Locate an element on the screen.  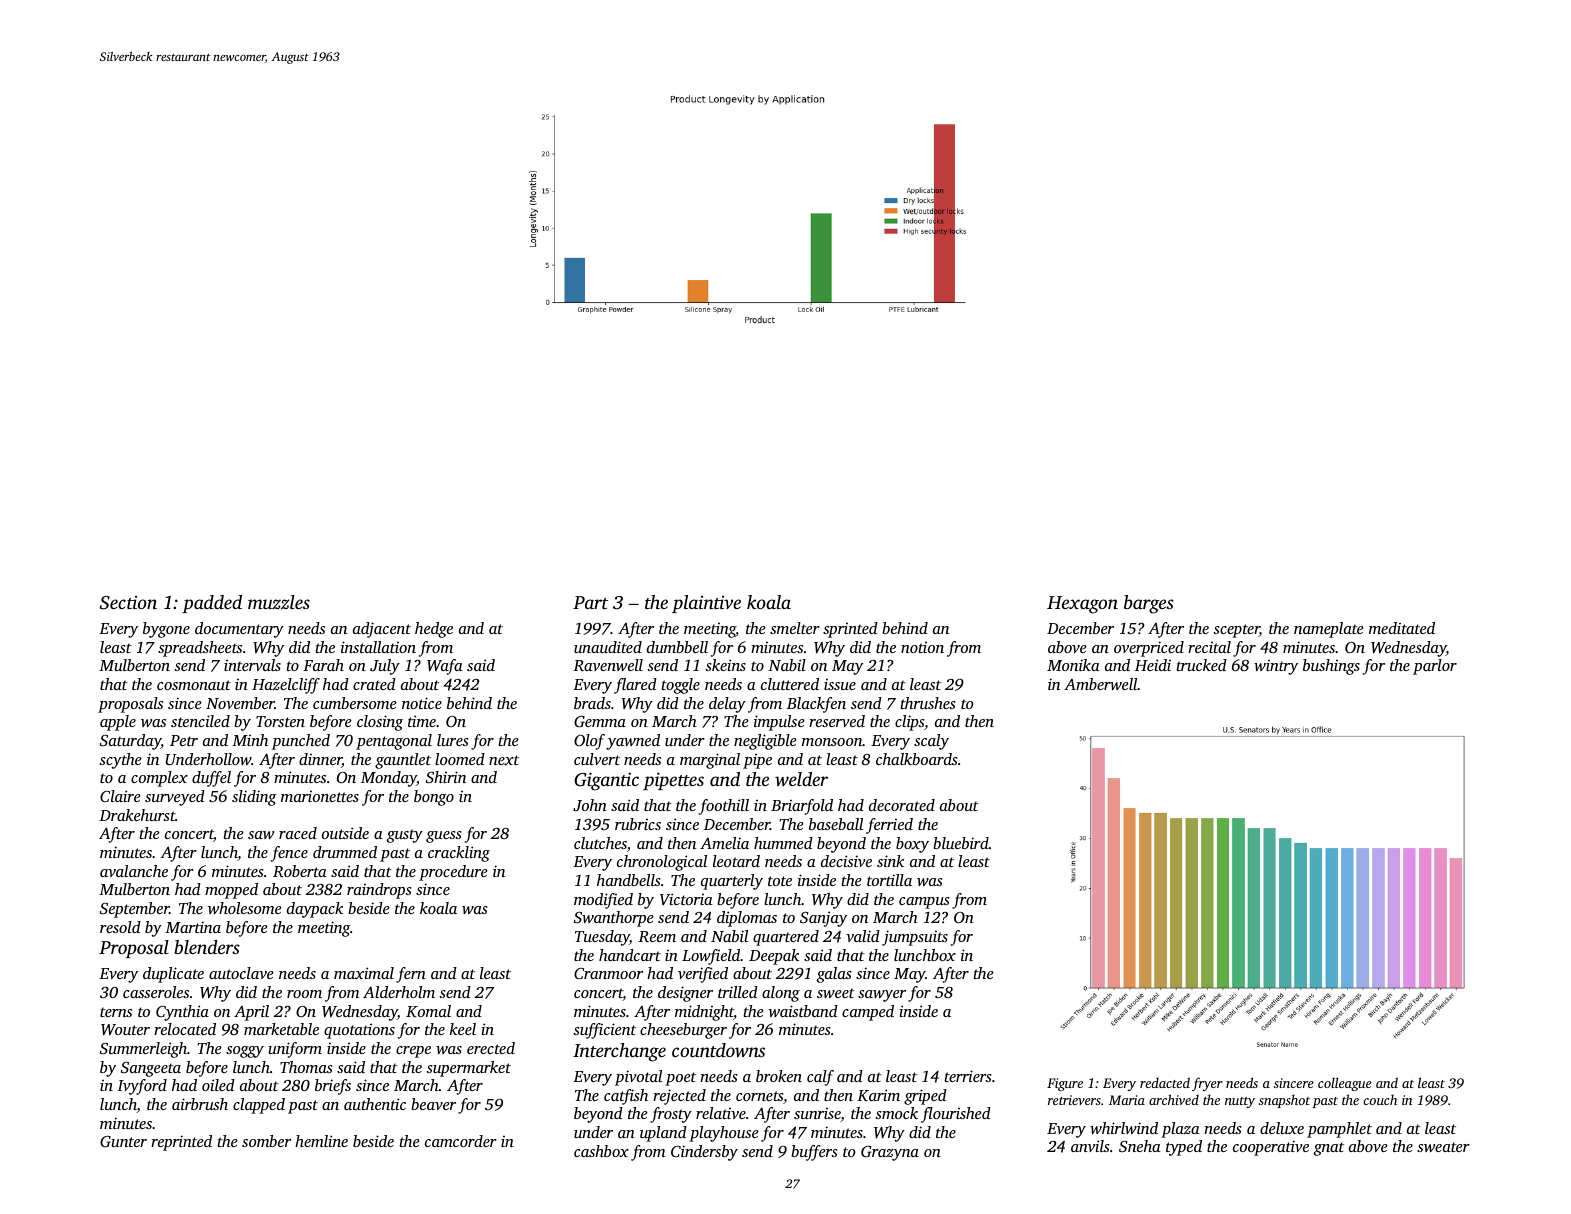
Maria is located at coordinates (1127, 1100).
